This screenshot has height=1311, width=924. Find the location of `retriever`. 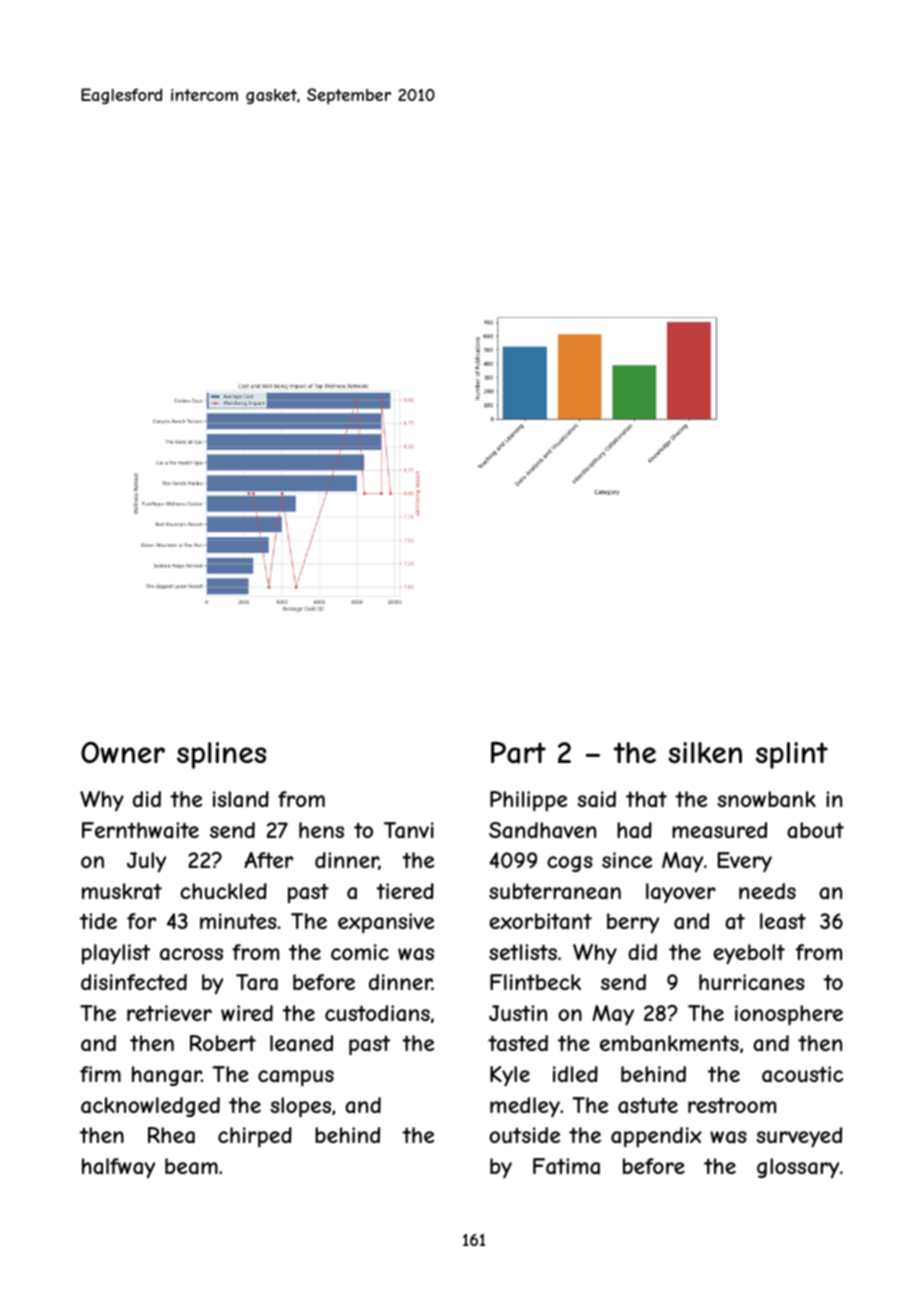

retriever is located at coordinates (169, 1013).
